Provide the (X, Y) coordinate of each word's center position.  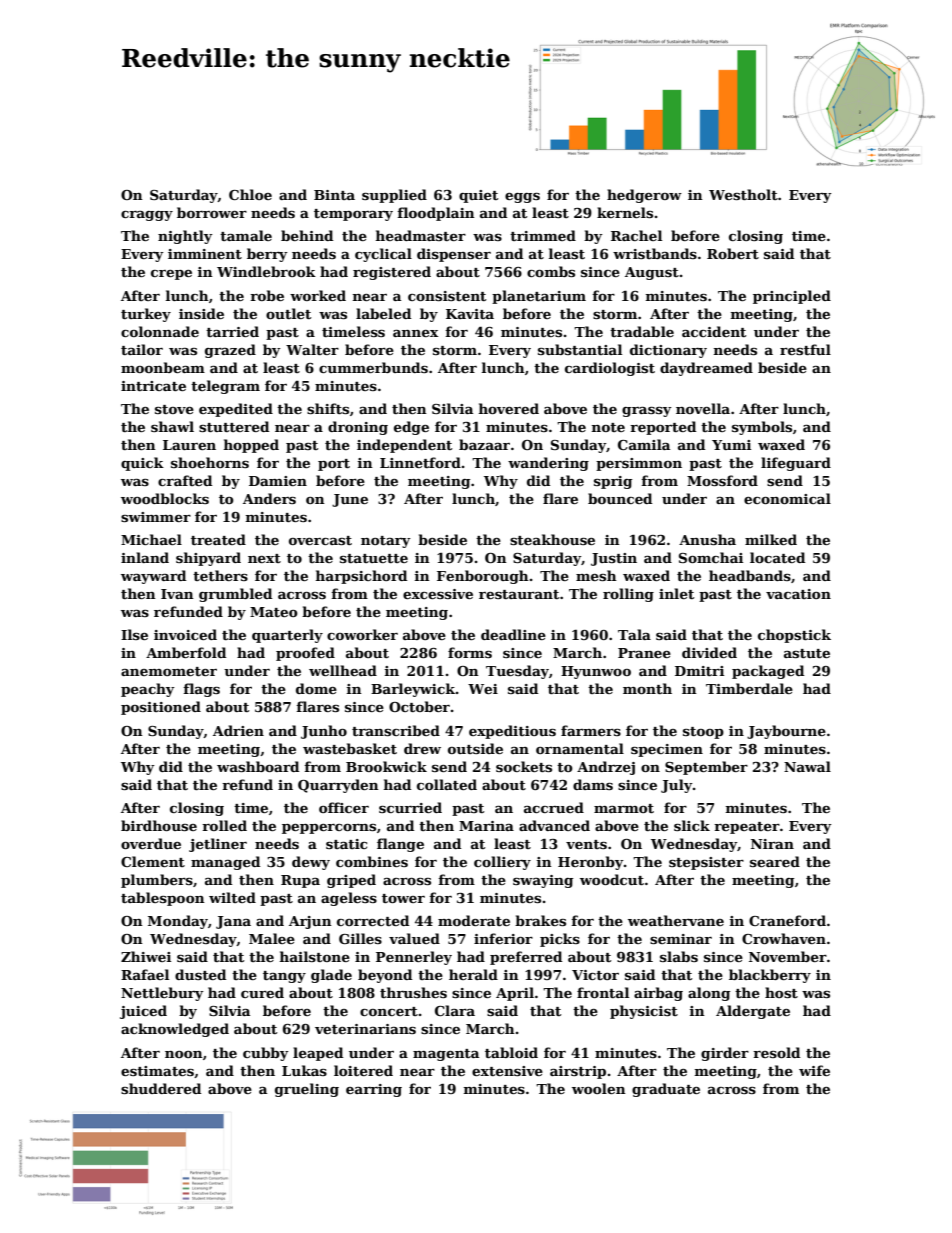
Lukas (304, 1070)
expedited (236, 410)
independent (404, 446)
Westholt (743, 194)
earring (374, 1090)
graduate (666, 1090)
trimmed (543, 235)
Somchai (711, 557)
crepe (171, 275)
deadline (513, 634)
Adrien (238, 730)
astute (807, 653)
